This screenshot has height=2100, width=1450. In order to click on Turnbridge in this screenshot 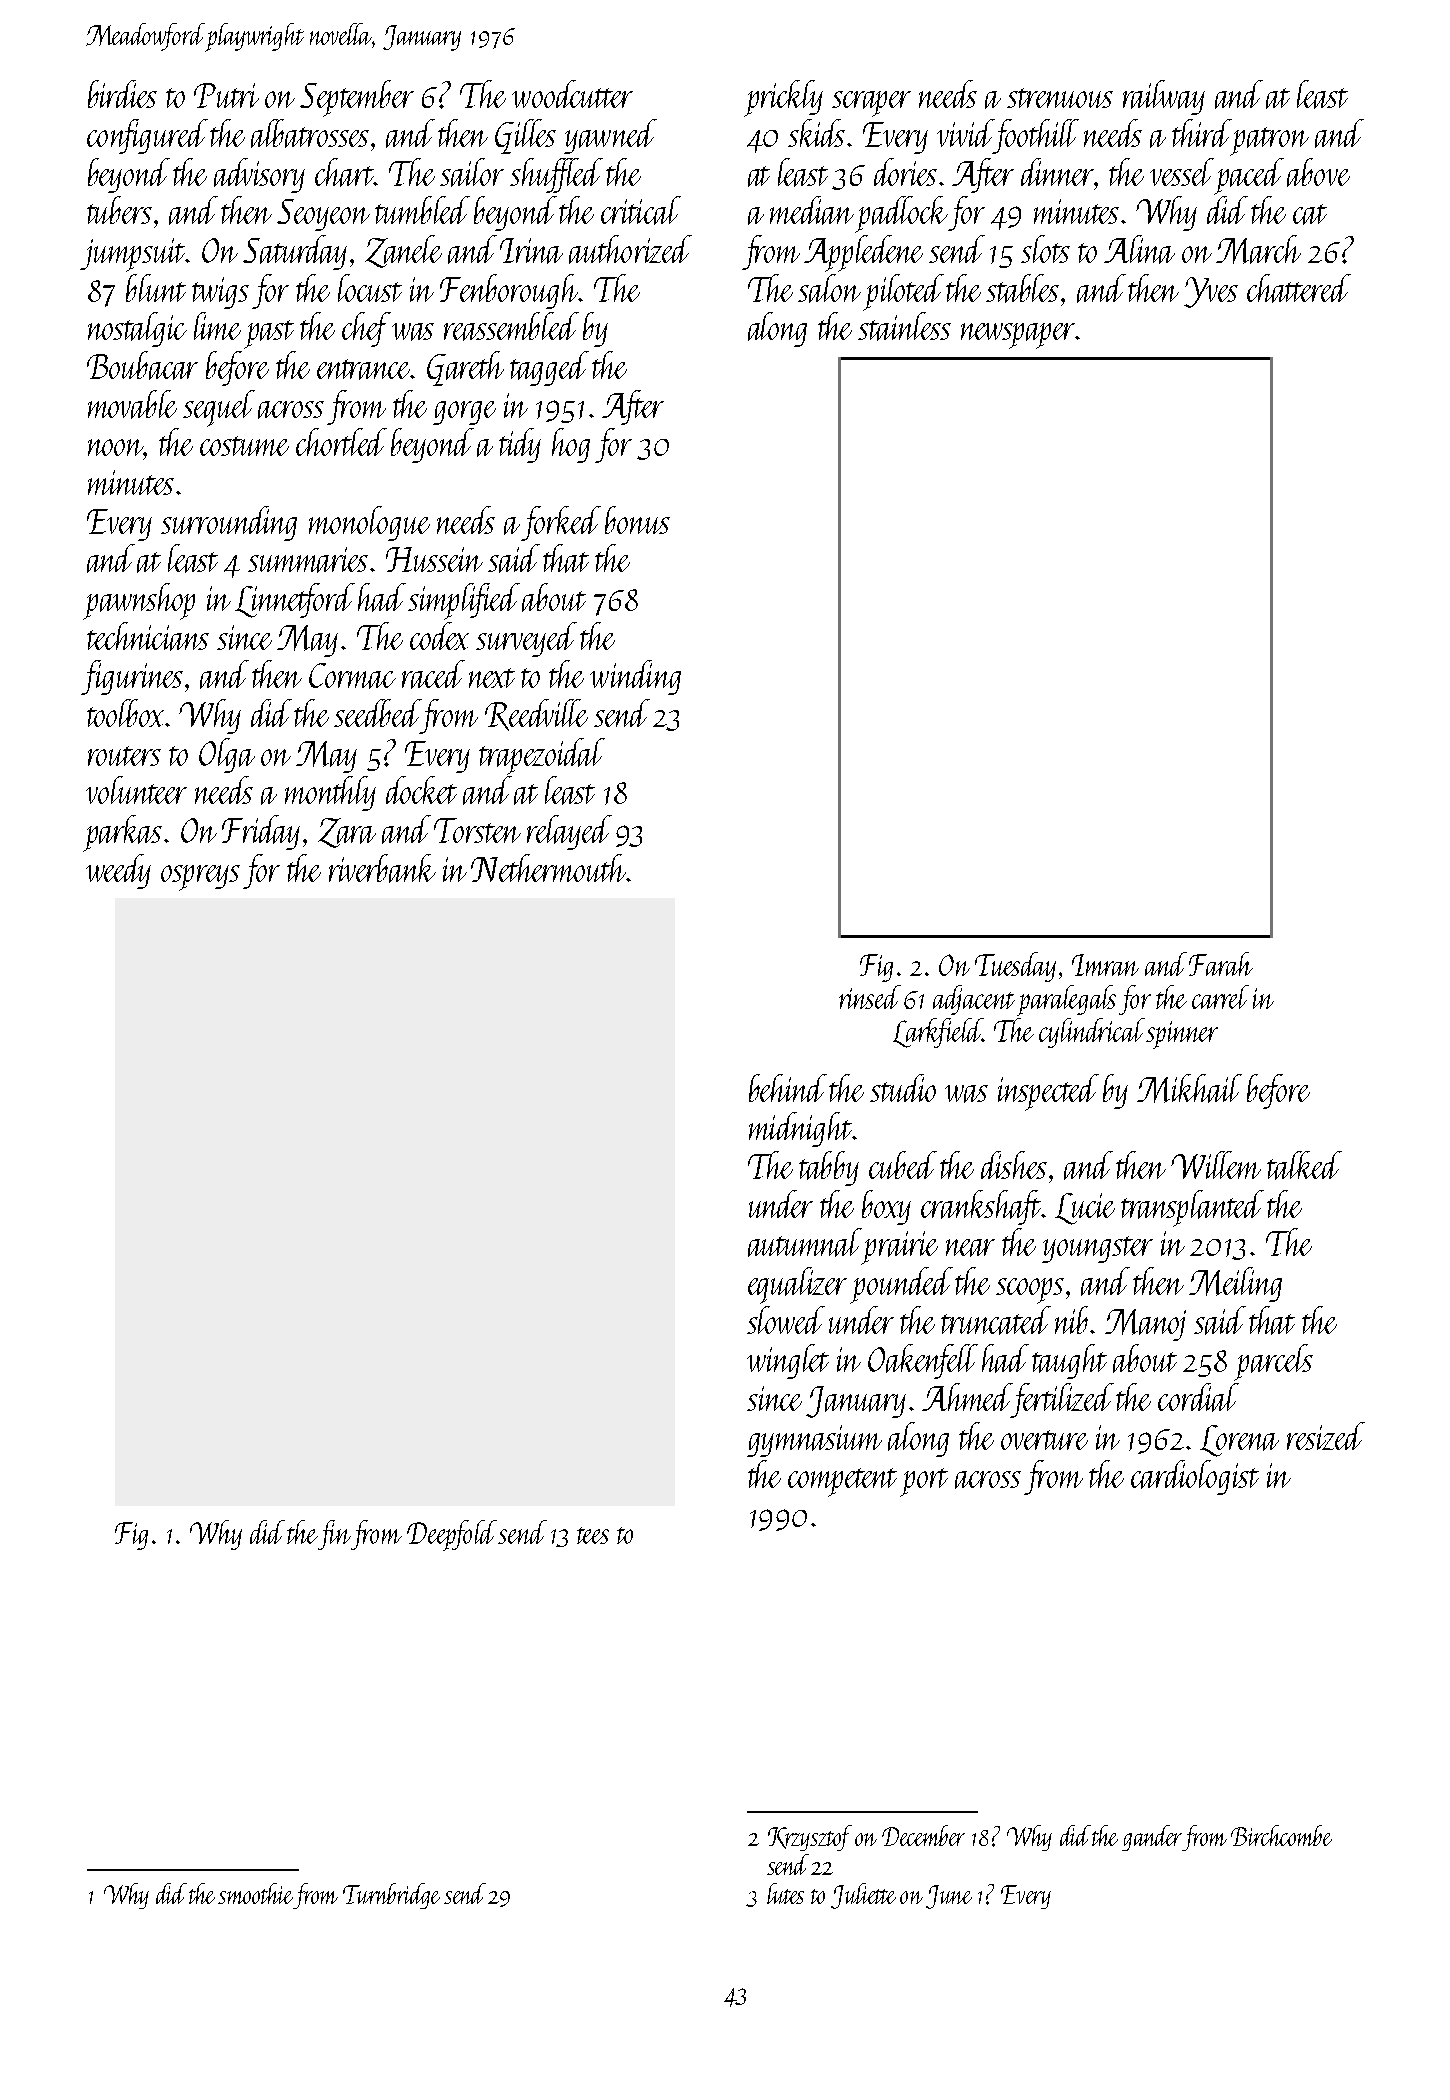, I will do `click(391, 1896)`.
